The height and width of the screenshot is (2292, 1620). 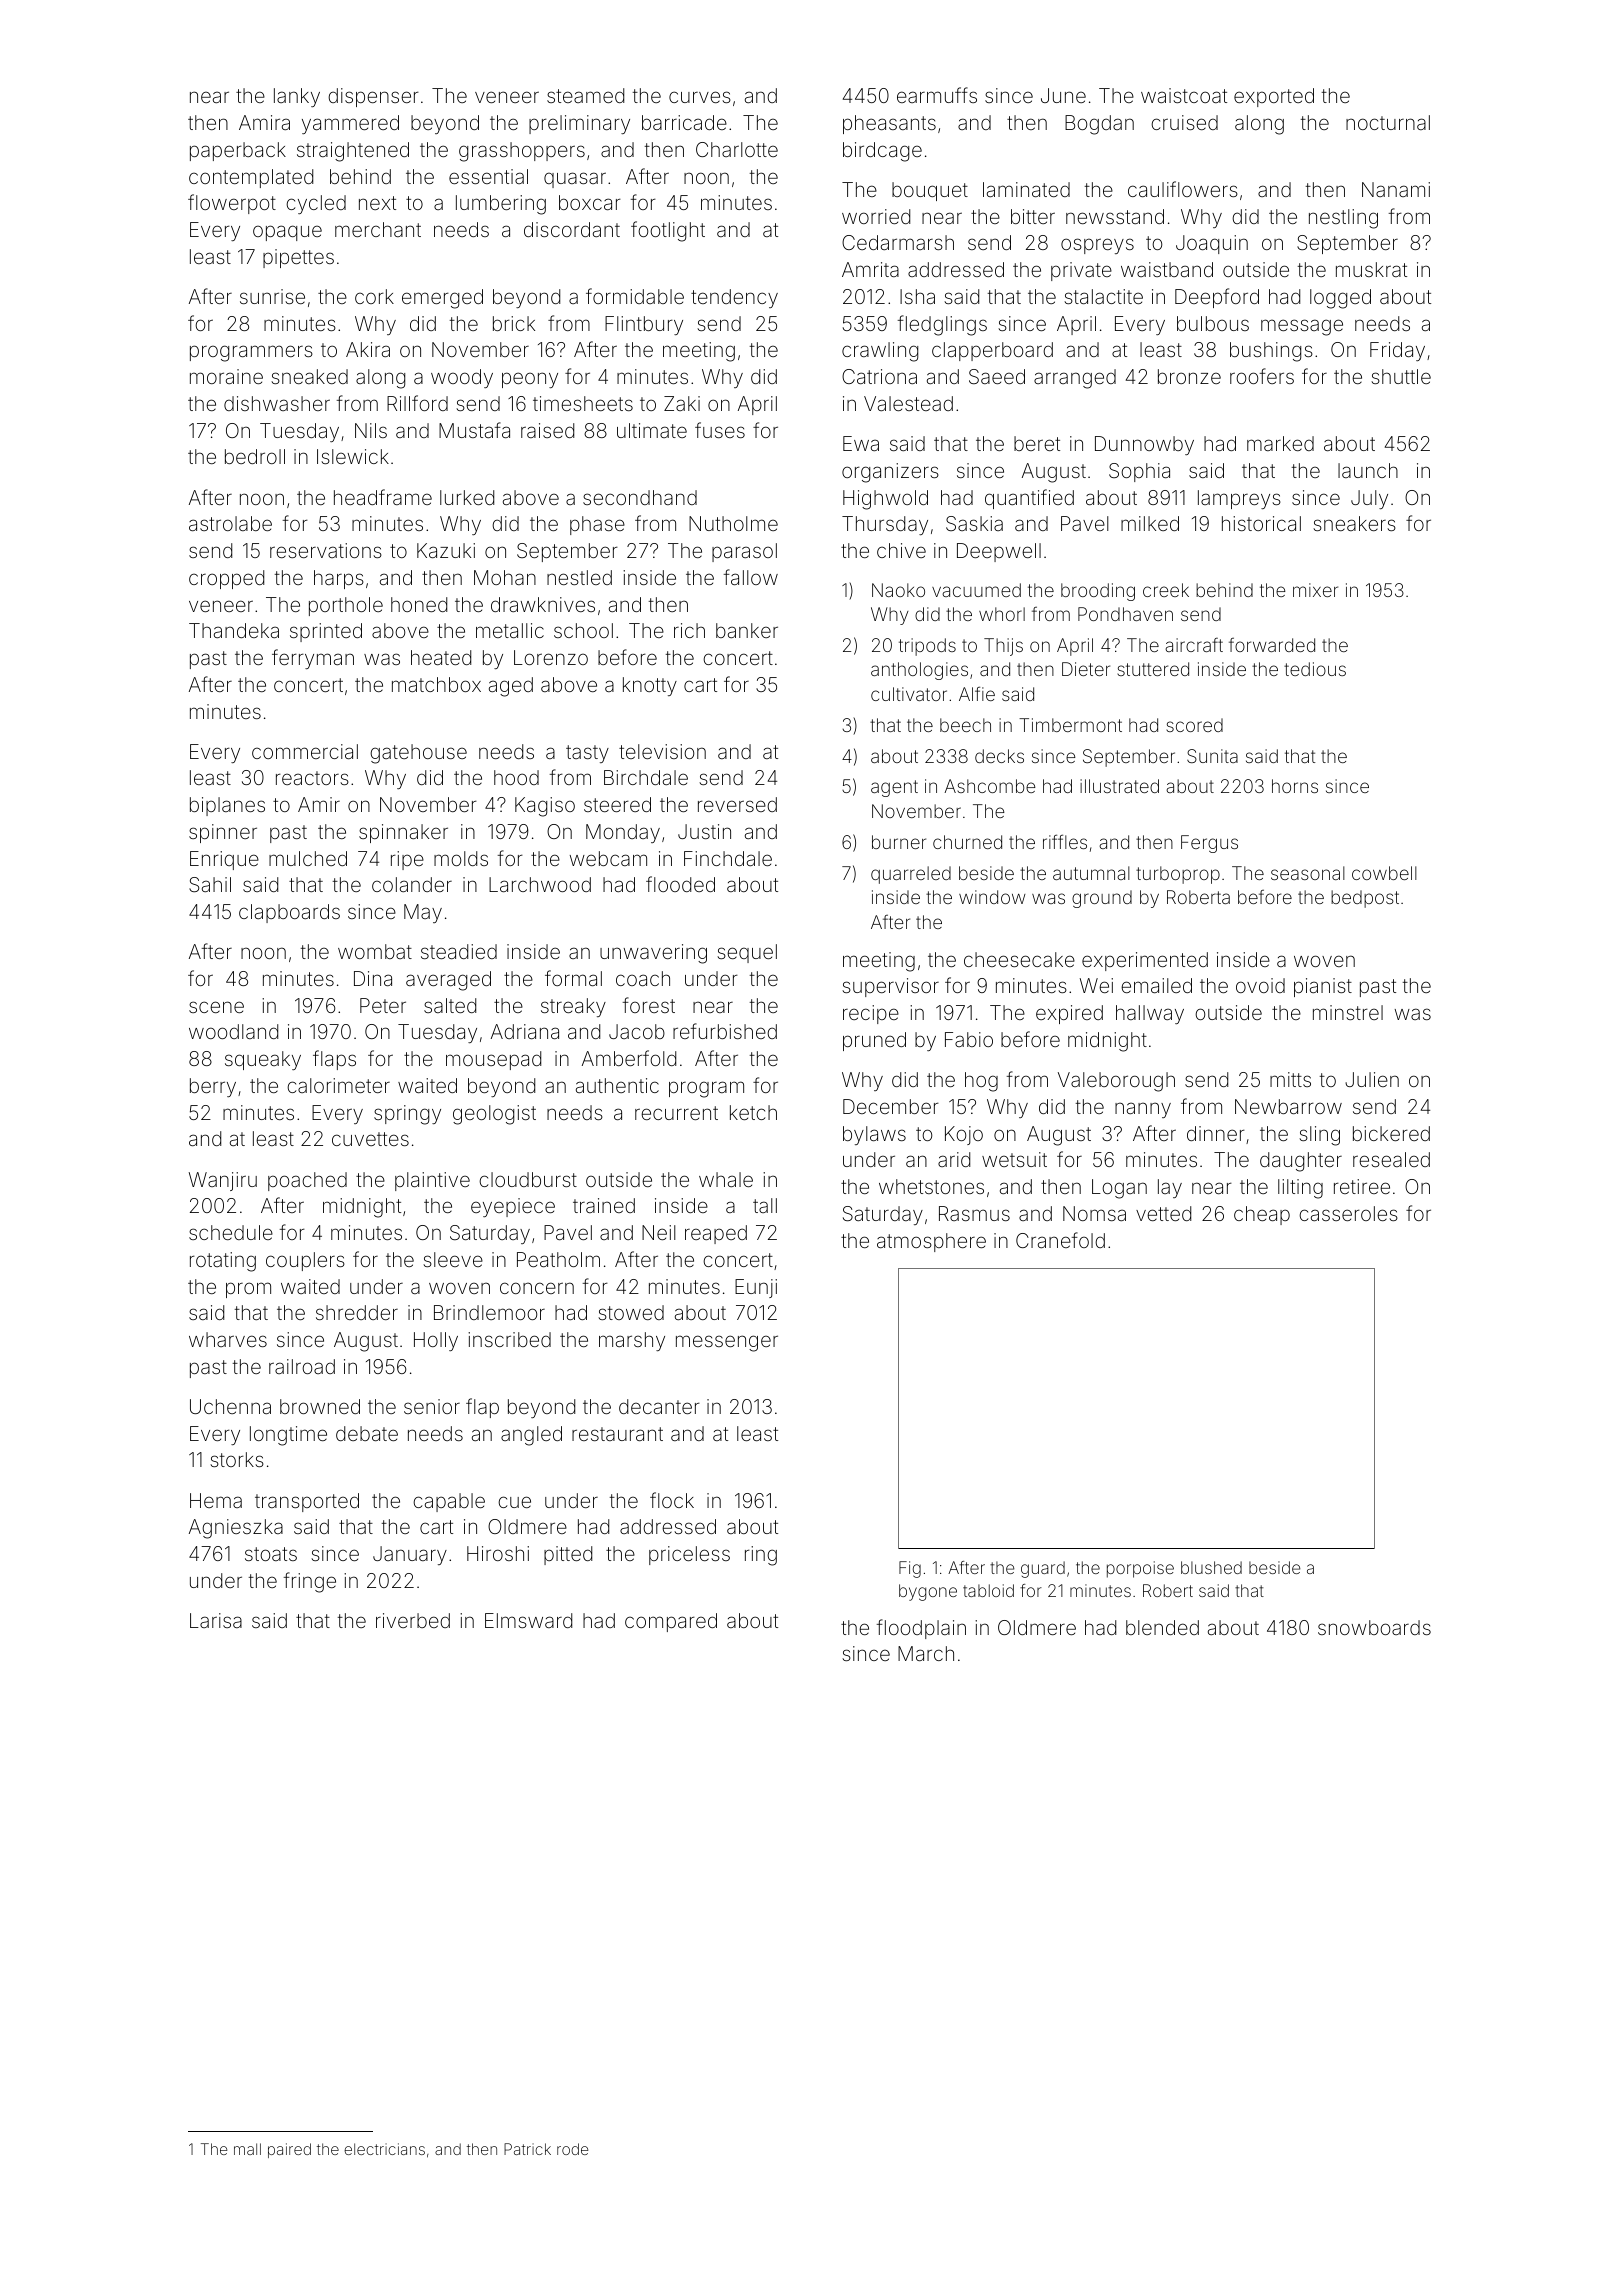 I want to click on calorimeter, so click(x=338, y=1085).
